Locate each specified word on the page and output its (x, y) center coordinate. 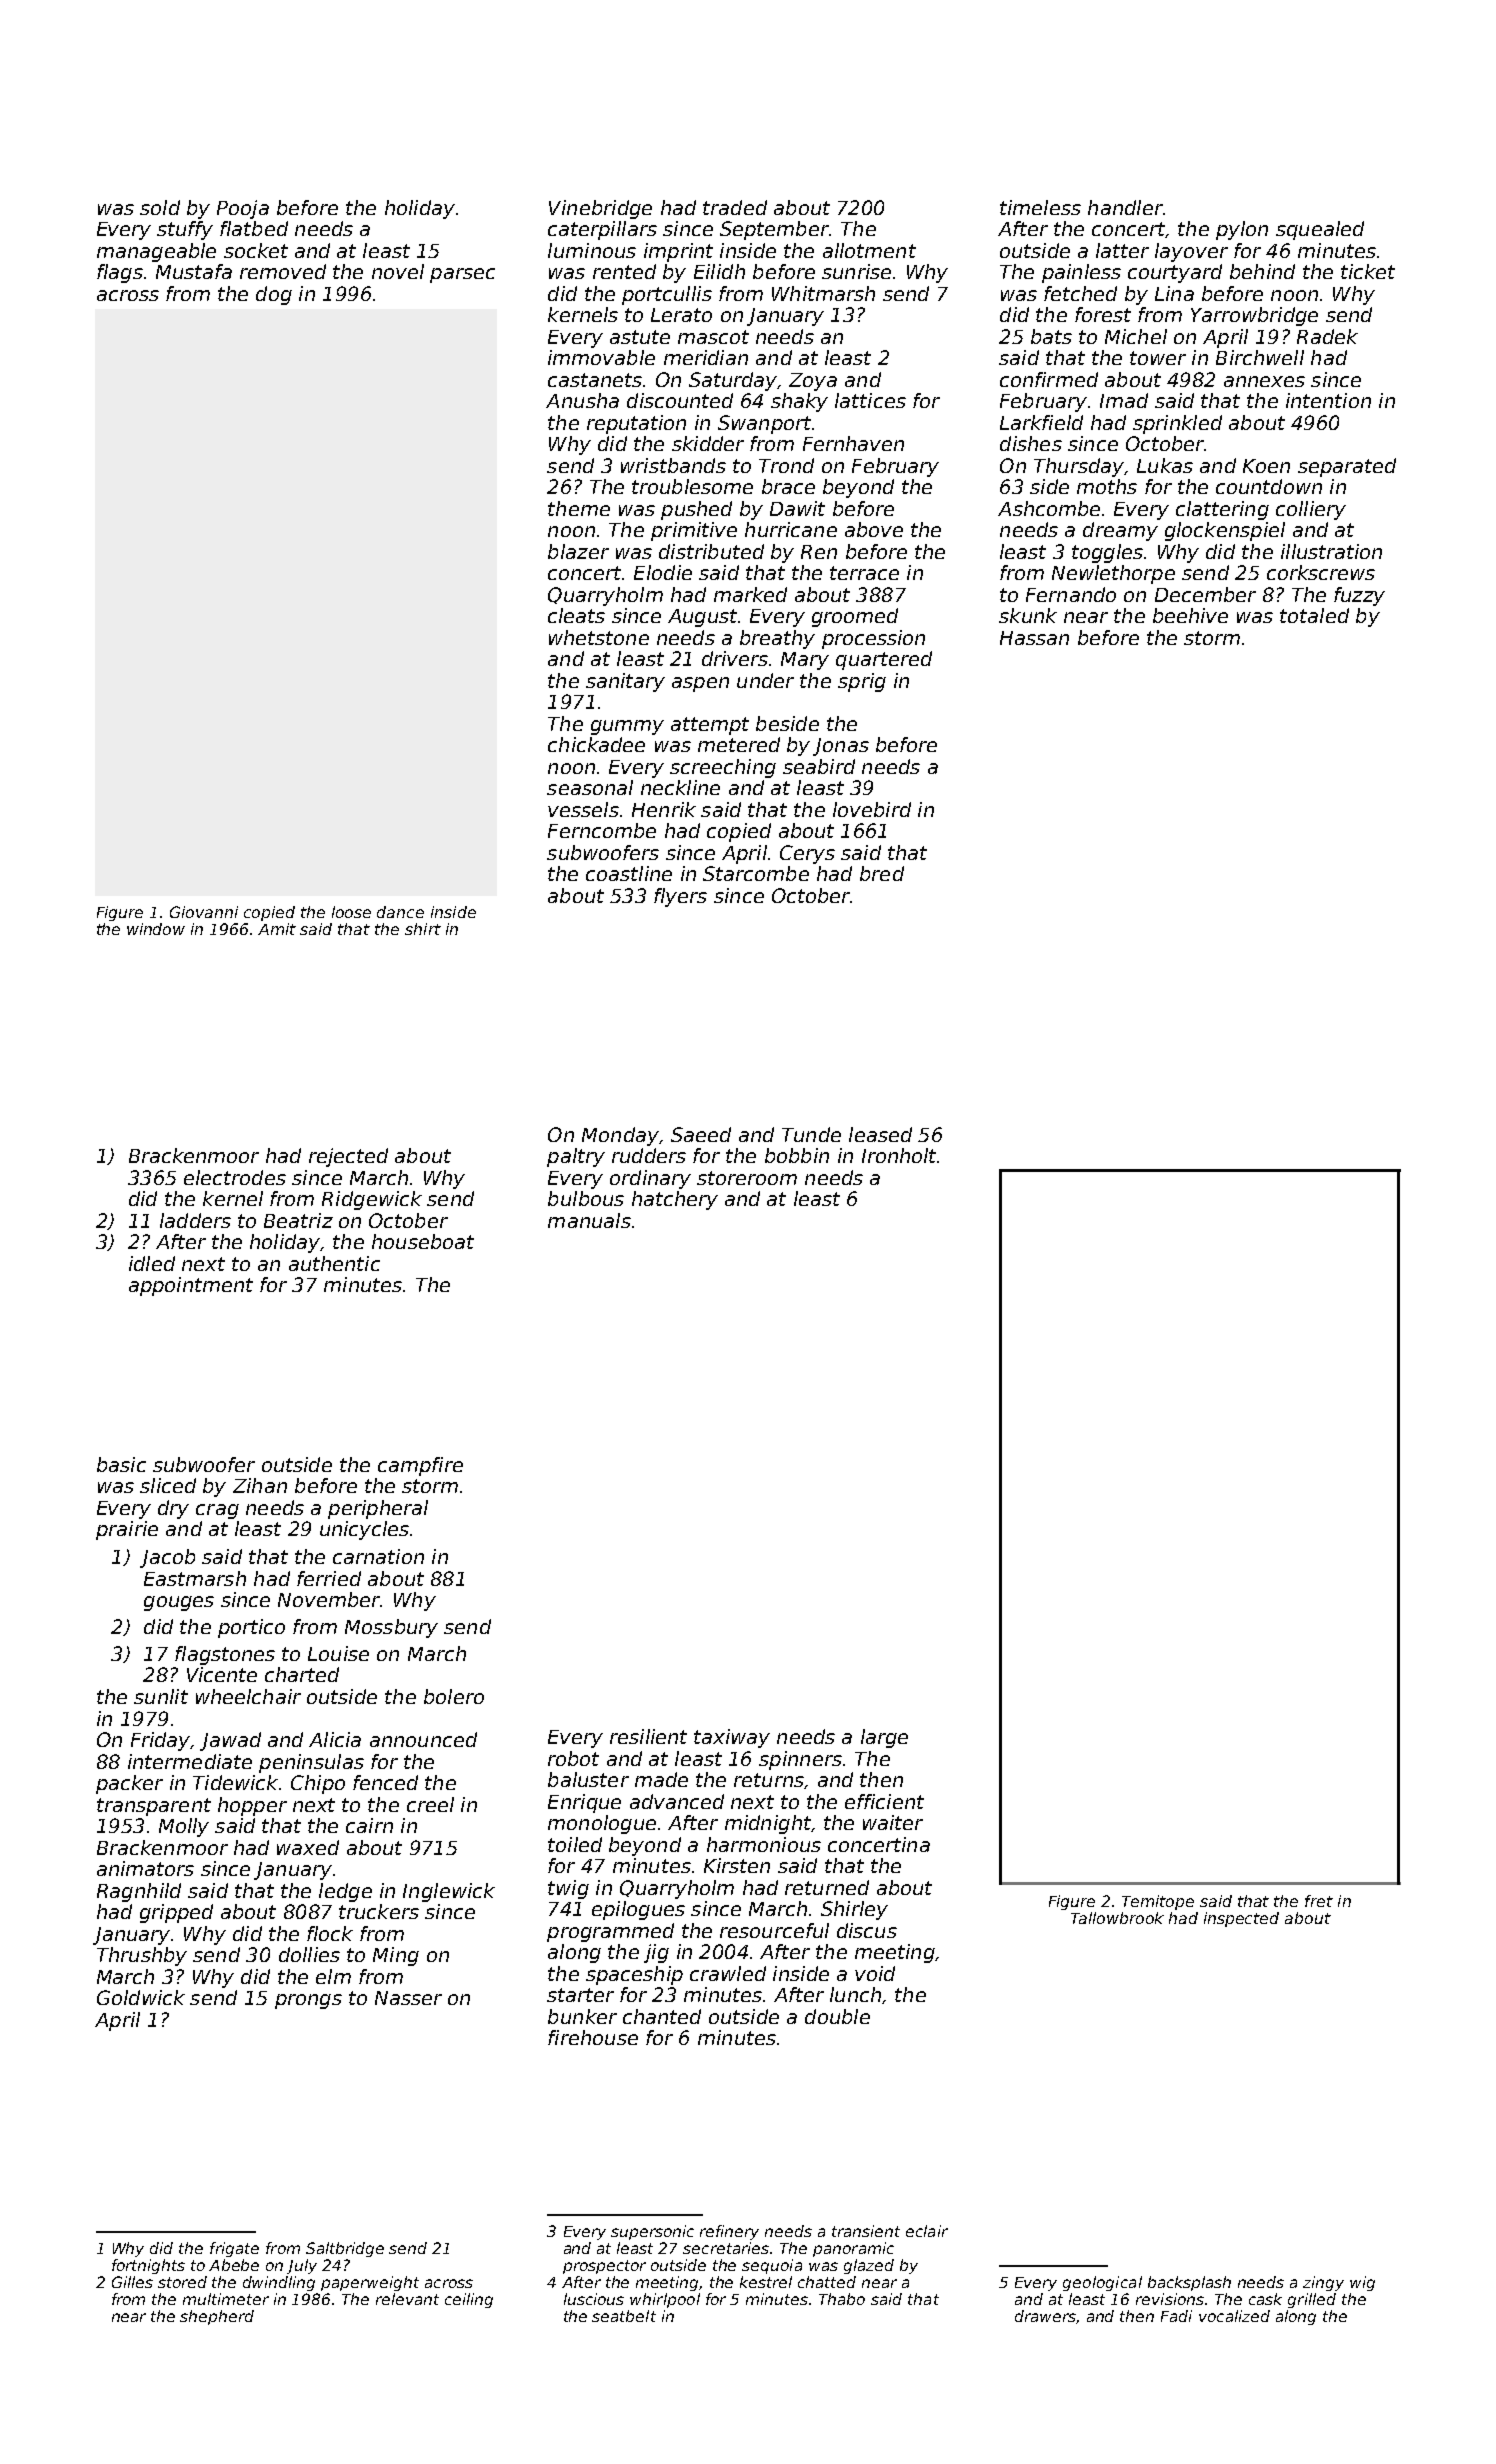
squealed (1320, 230)
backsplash (1189, 2283)
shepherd (217, 2317)
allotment (869, 250)
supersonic (652, 2232)
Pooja (243, 209)
